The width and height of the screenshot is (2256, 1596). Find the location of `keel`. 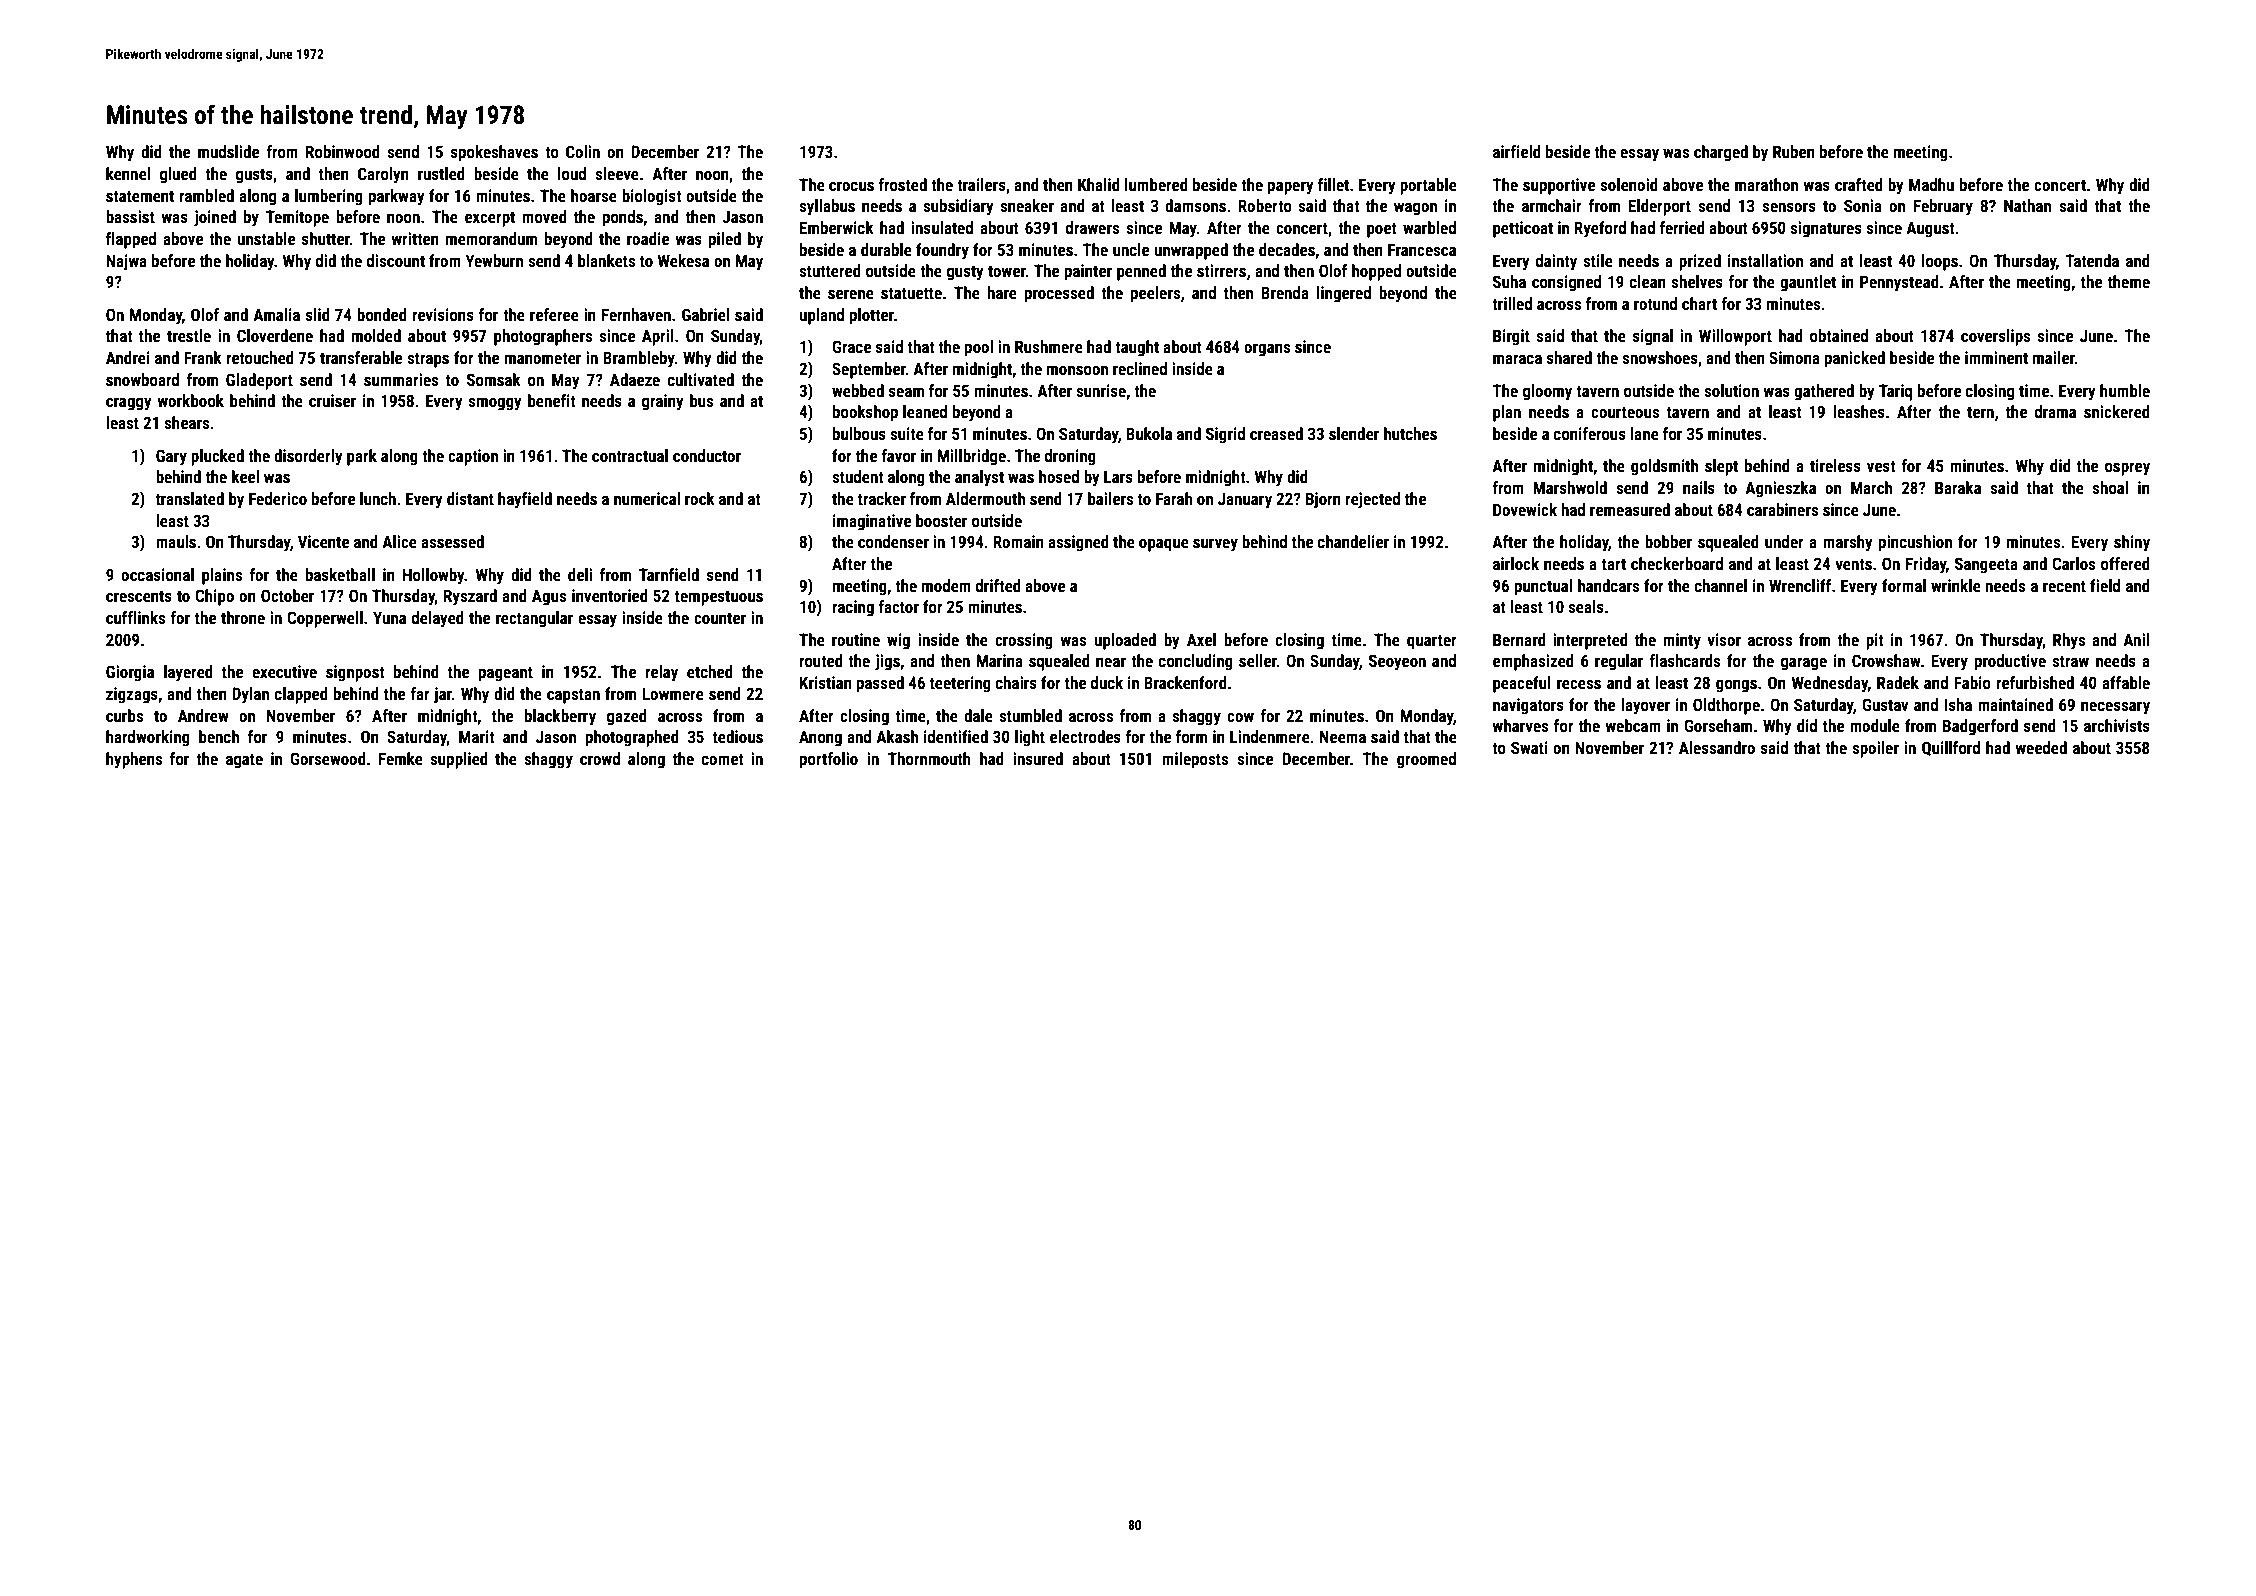

keel is located at coordinates (245, 476).
